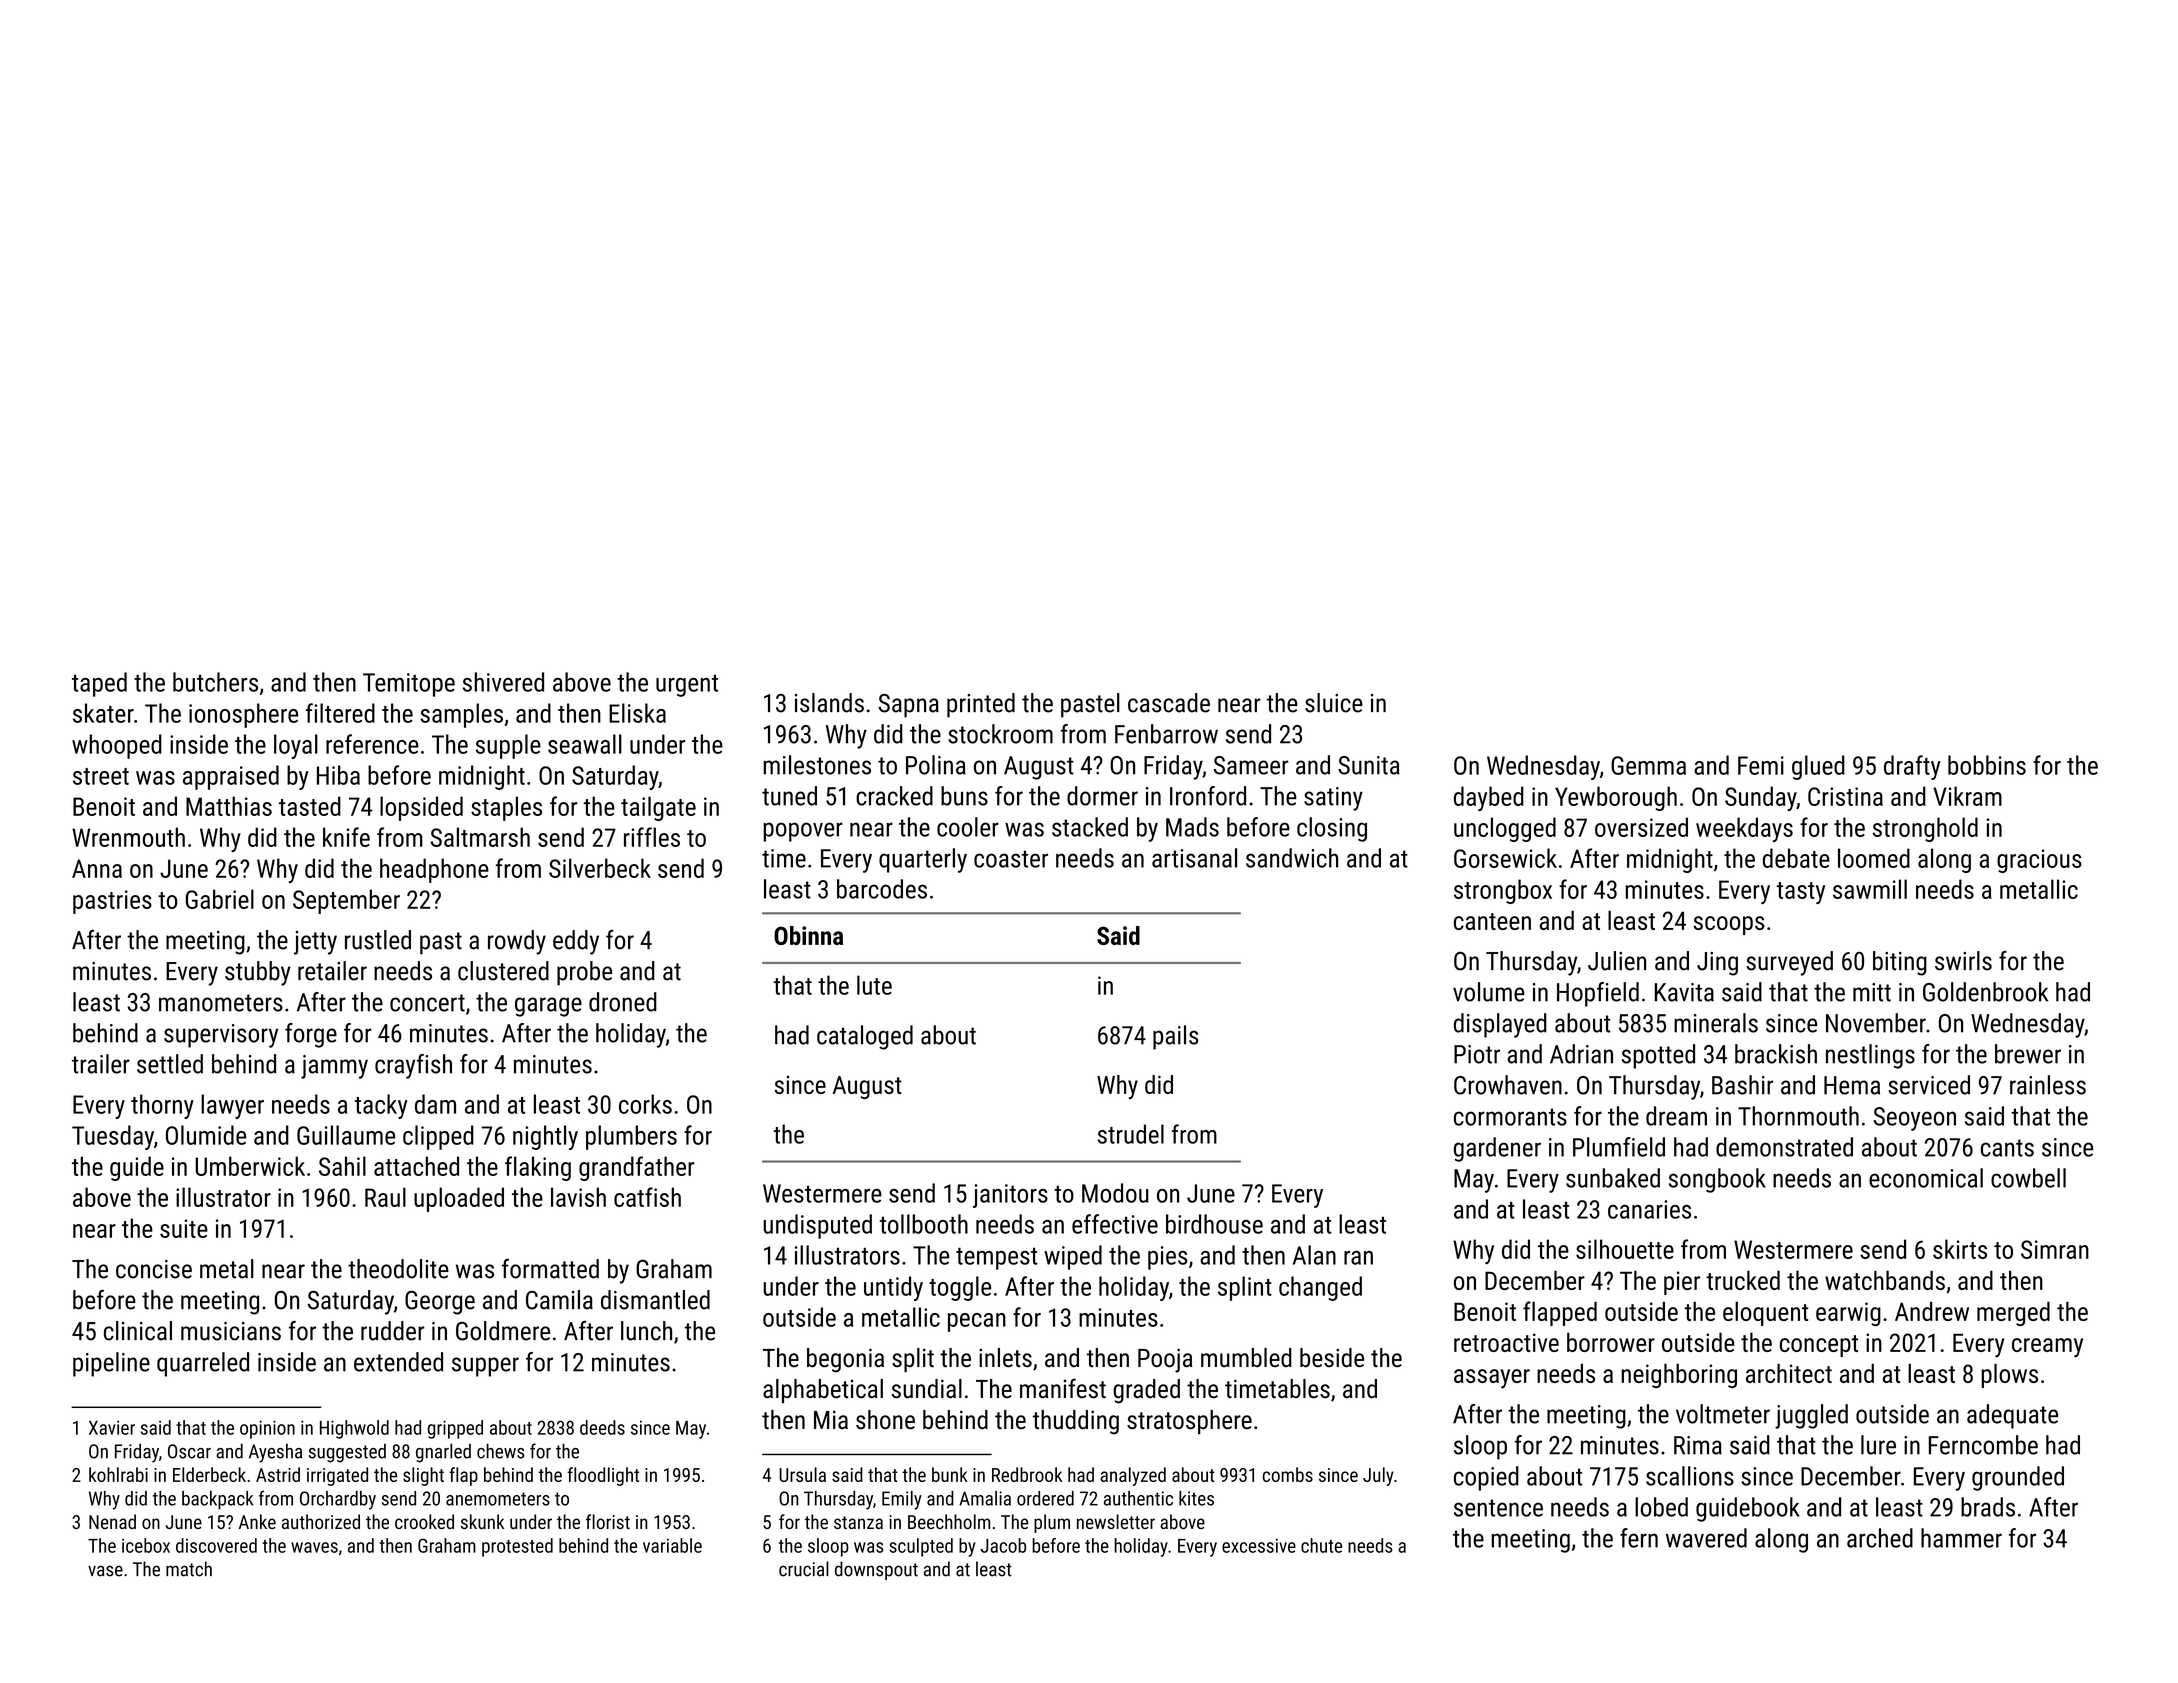  I want to click on shivered, so click(503, 682).
